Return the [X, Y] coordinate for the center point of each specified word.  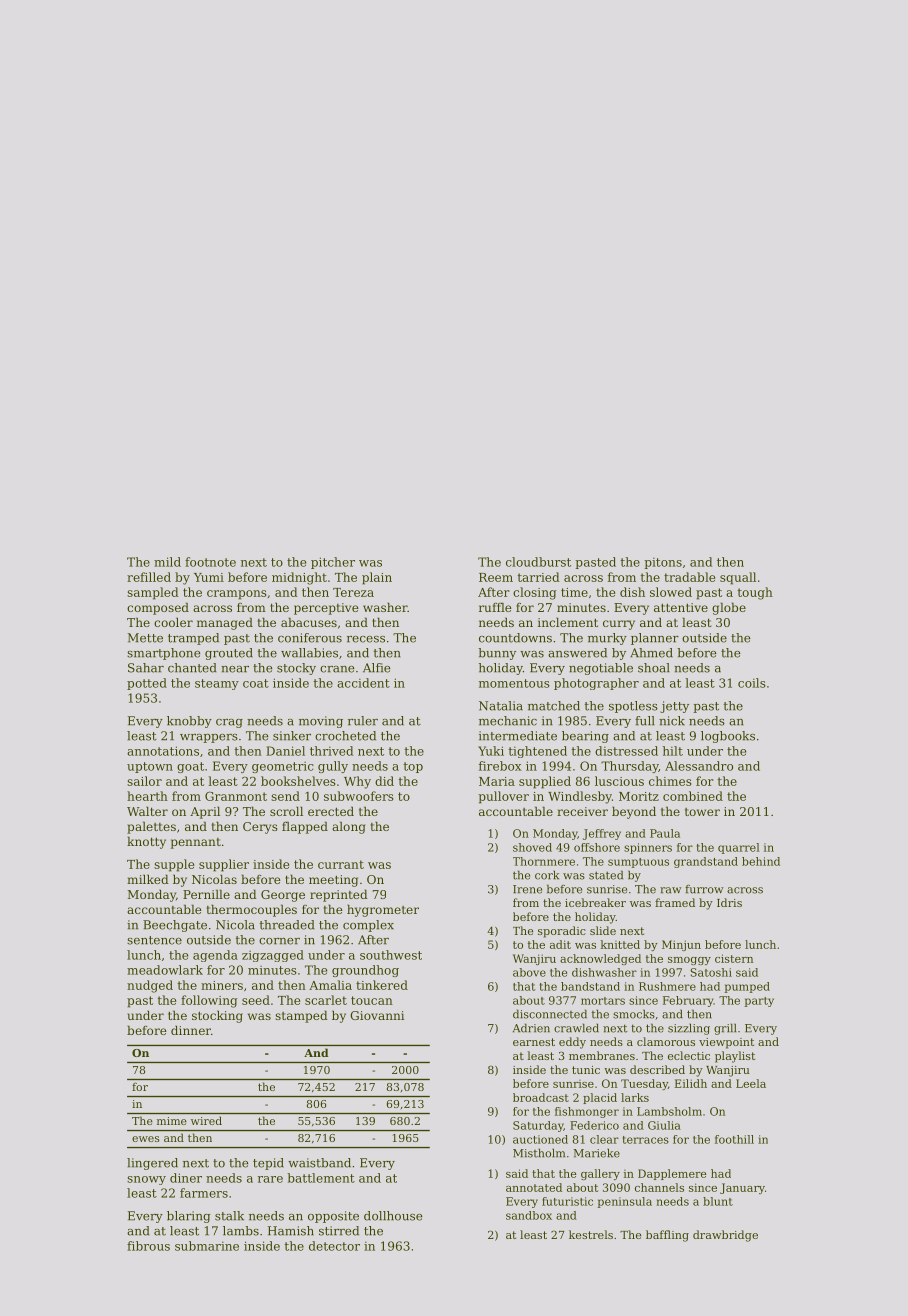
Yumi [209, 577]
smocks [634, 1014]
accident [363, 683]
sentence [154, 940]
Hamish [291, 1231]
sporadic [562, 932]
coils [752, 683]
